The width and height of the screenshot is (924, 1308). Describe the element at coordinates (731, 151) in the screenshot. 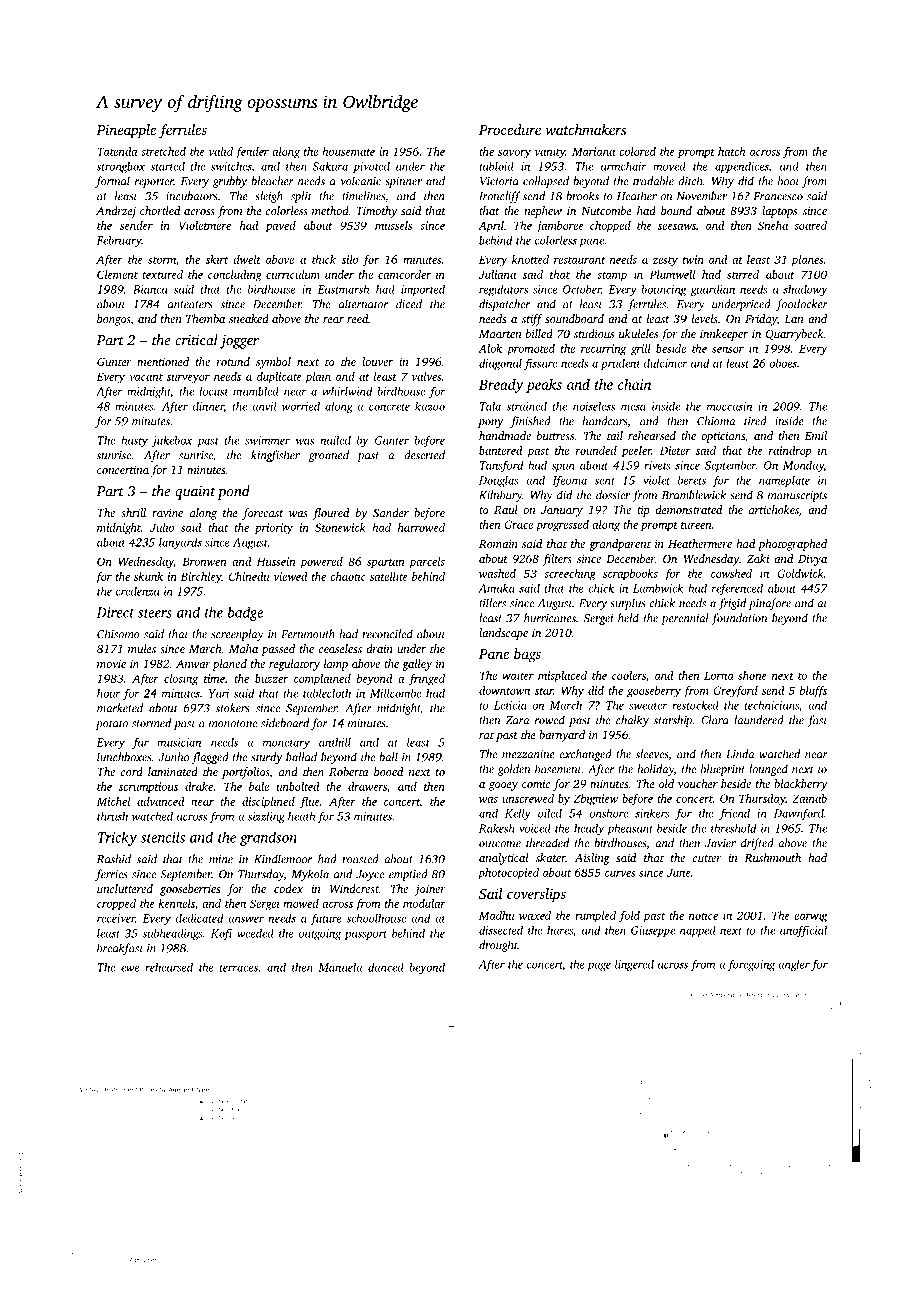

I see `hatch` at that location.
